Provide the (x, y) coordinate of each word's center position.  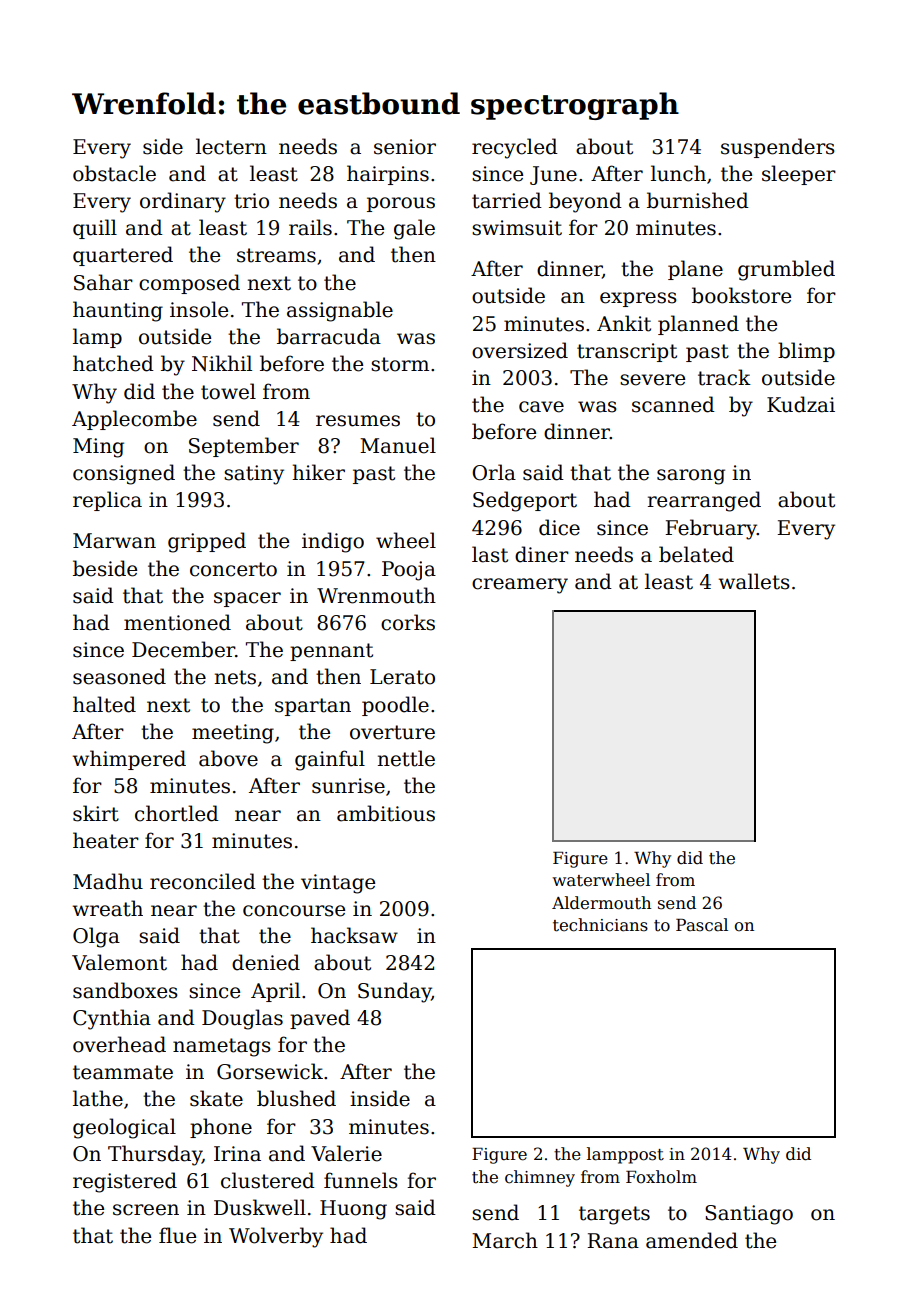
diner (542, 554)
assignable (340, 311)
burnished (698, 200)
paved (320, 1019)
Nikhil (222, 363)
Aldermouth (601, 903)
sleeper (799, 175)
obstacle (114, 173)
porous (401, 204)
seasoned (119, 676)
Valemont (119, 962)
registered (125, 1182)
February (711, 529)
